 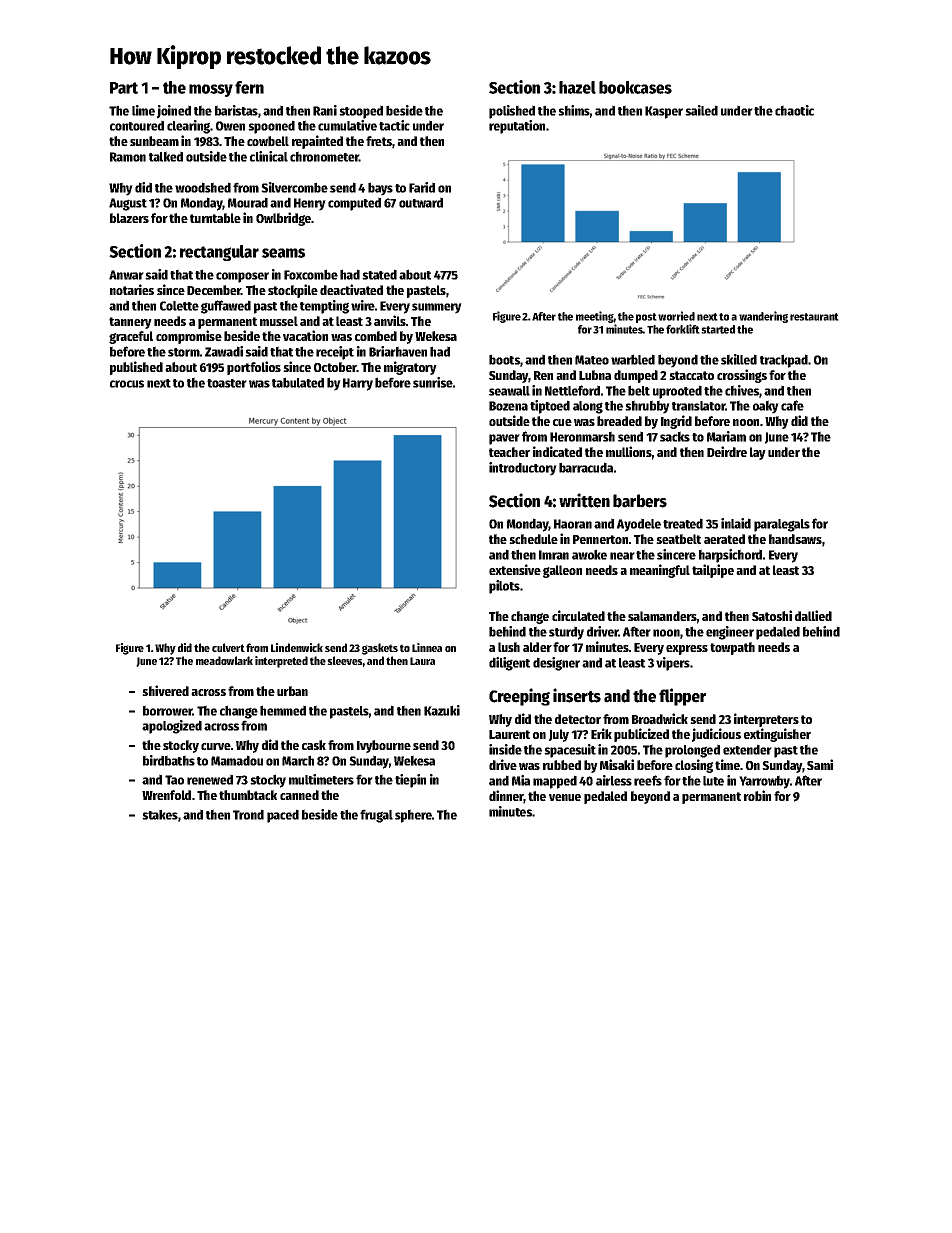 I want to click on culvert, so click(x=228, y=647).
